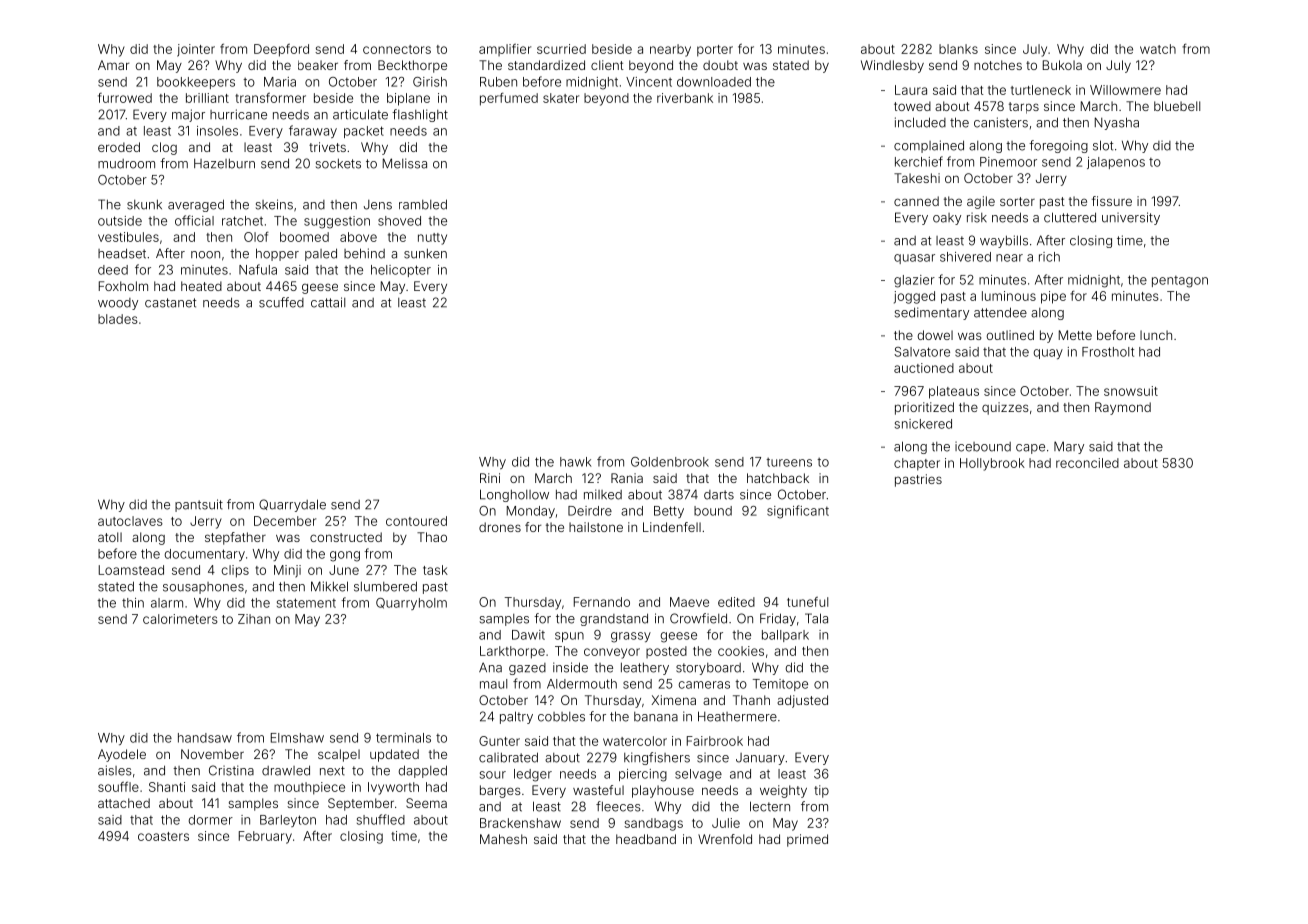 The image size is (1308, 924). I want to click on quizzes, so click(1005, 408).
